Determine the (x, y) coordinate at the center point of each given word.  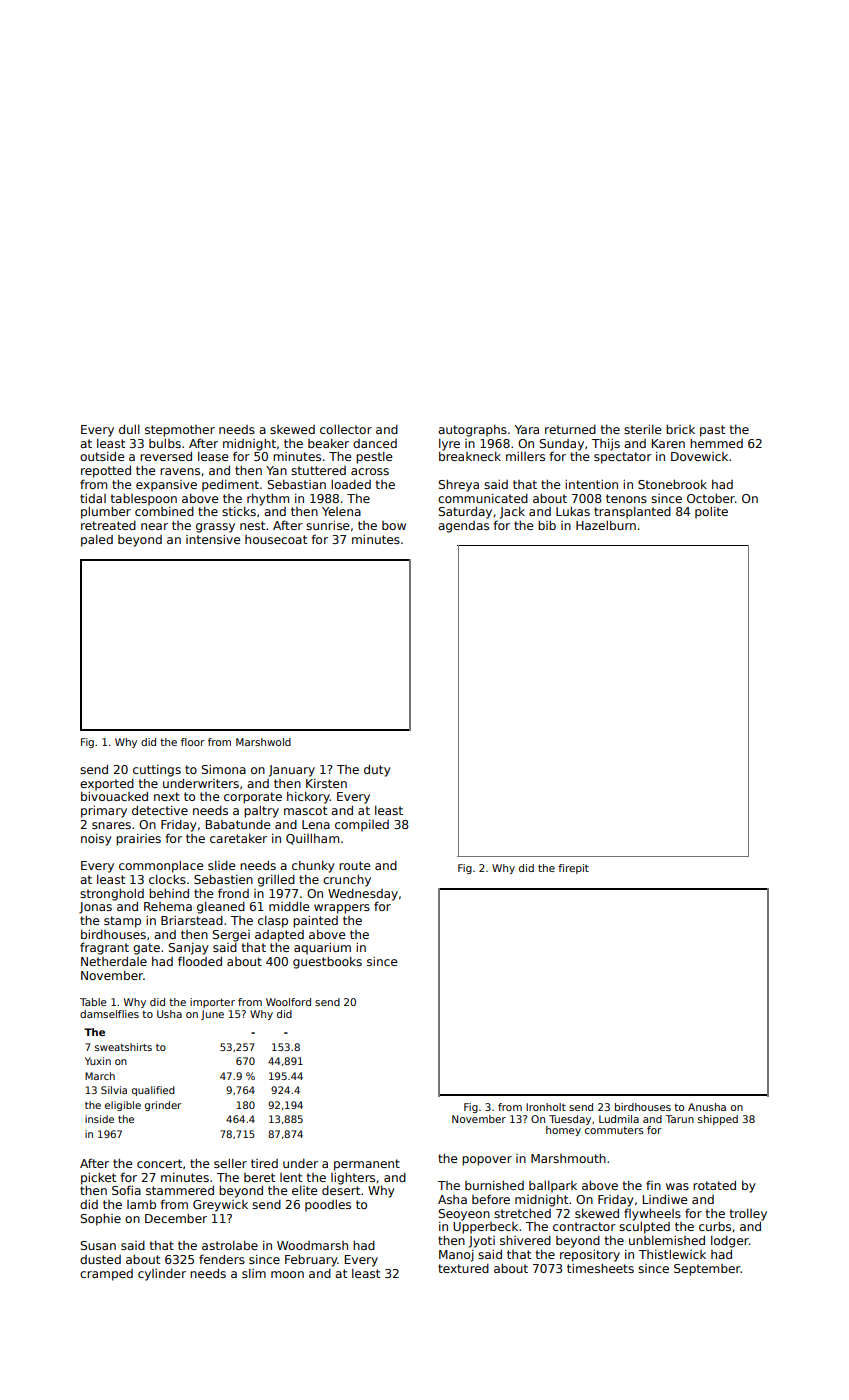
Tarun (679, 1119)
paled (97, 540)
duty (377, 770)
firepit (573, 869)
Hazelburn (606, 525)
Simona (223, 769)
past (712, 431)
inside (99, 1119)
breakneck (470, 456)
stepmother (180, 431)
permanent (367, 1165)
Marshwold (263, 742)
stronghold (112, 894)
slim (254, 1273)
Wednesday (363, 895)
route (354, 865)
